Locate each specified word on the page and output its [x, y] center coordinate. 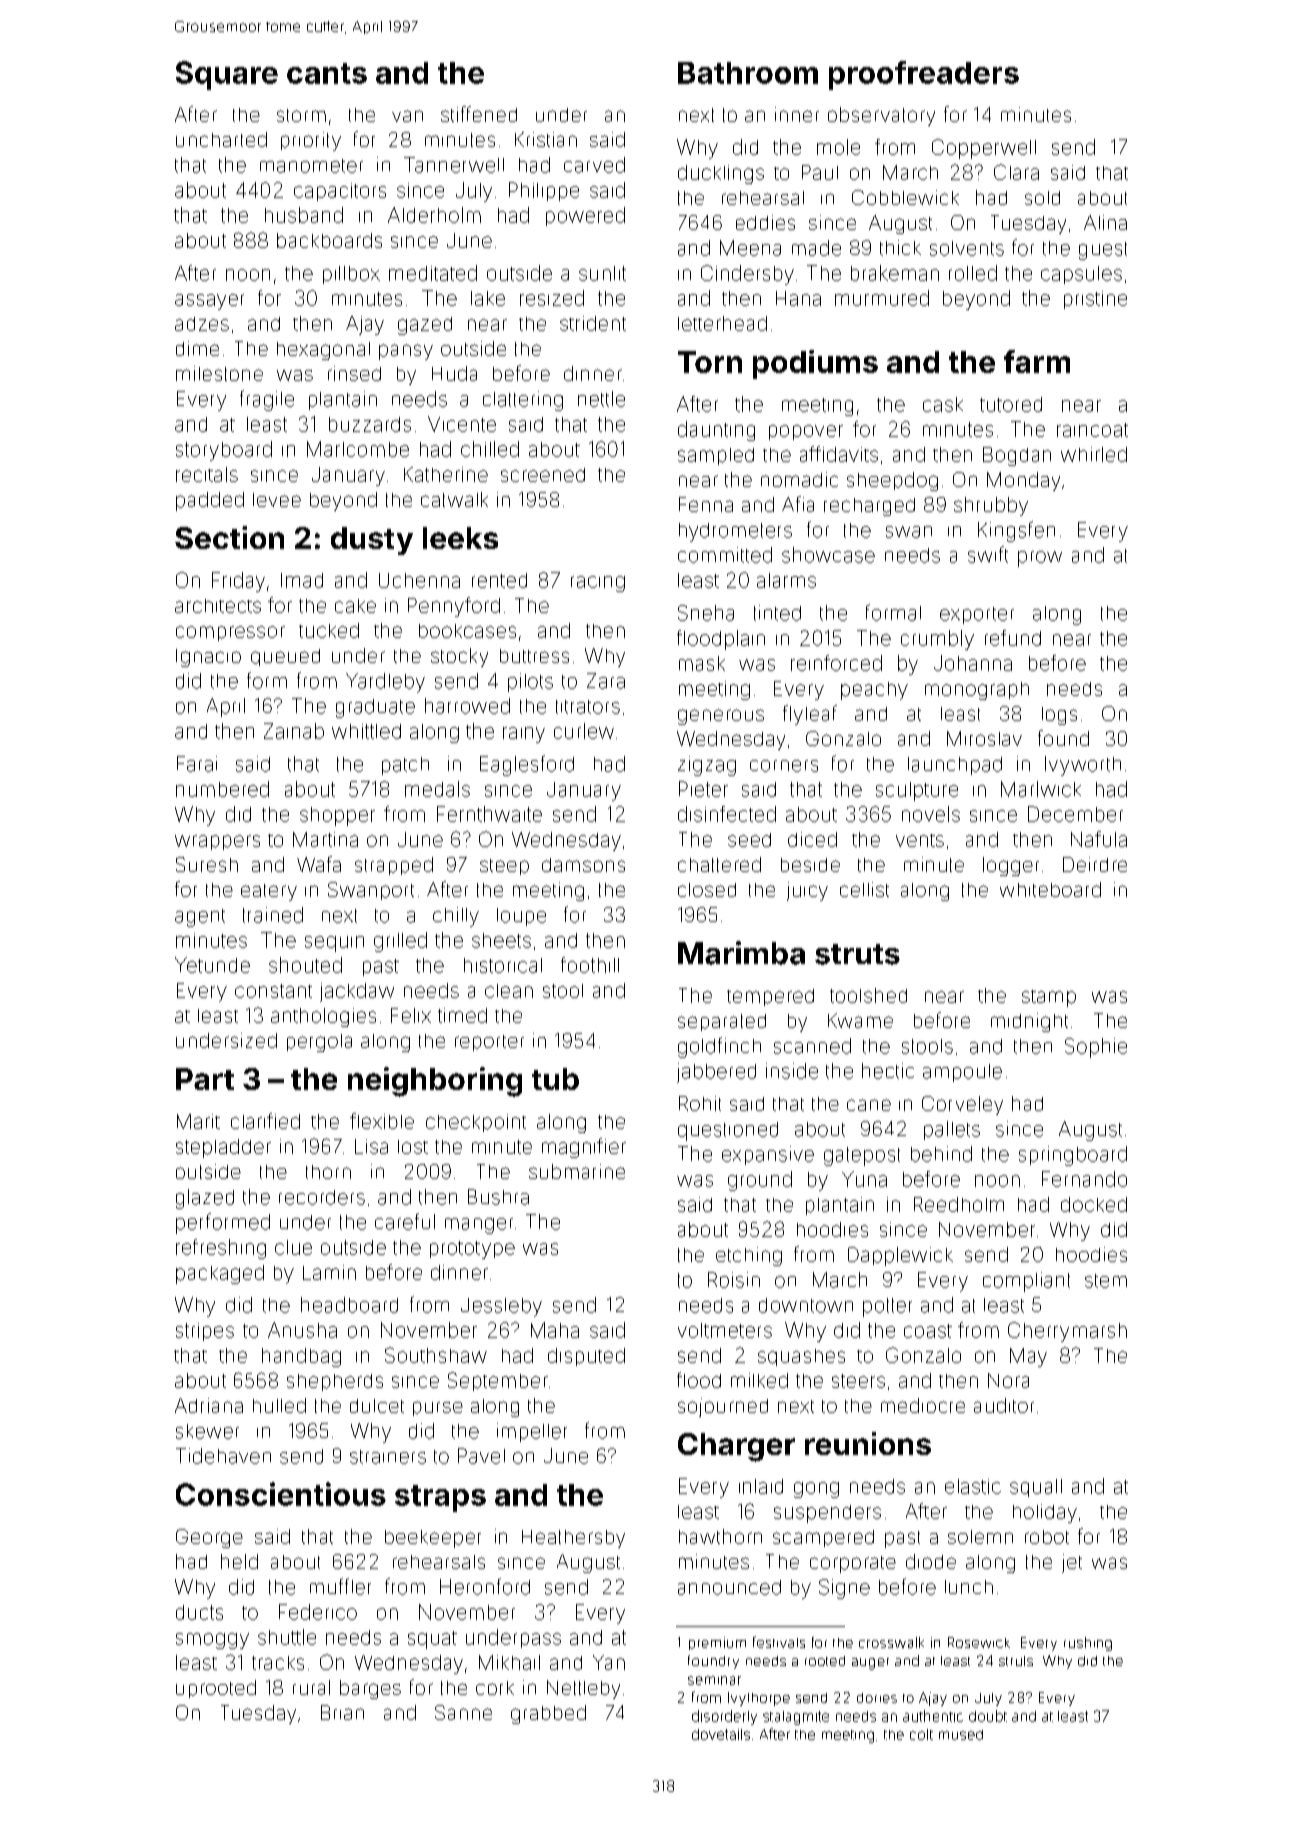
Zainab [294, 731]
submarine [577, 1171]
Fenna [706, 504]
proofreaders [924, 75]
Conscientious [281, 1494]
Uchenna [419, 580]
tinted [777, 613]
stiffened [479, 114]
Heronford [485, 1586]
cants [327, 73]
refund [1013, 638]
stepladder [223, 1148]
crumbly [937, 640]
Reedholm [959, 1204]
